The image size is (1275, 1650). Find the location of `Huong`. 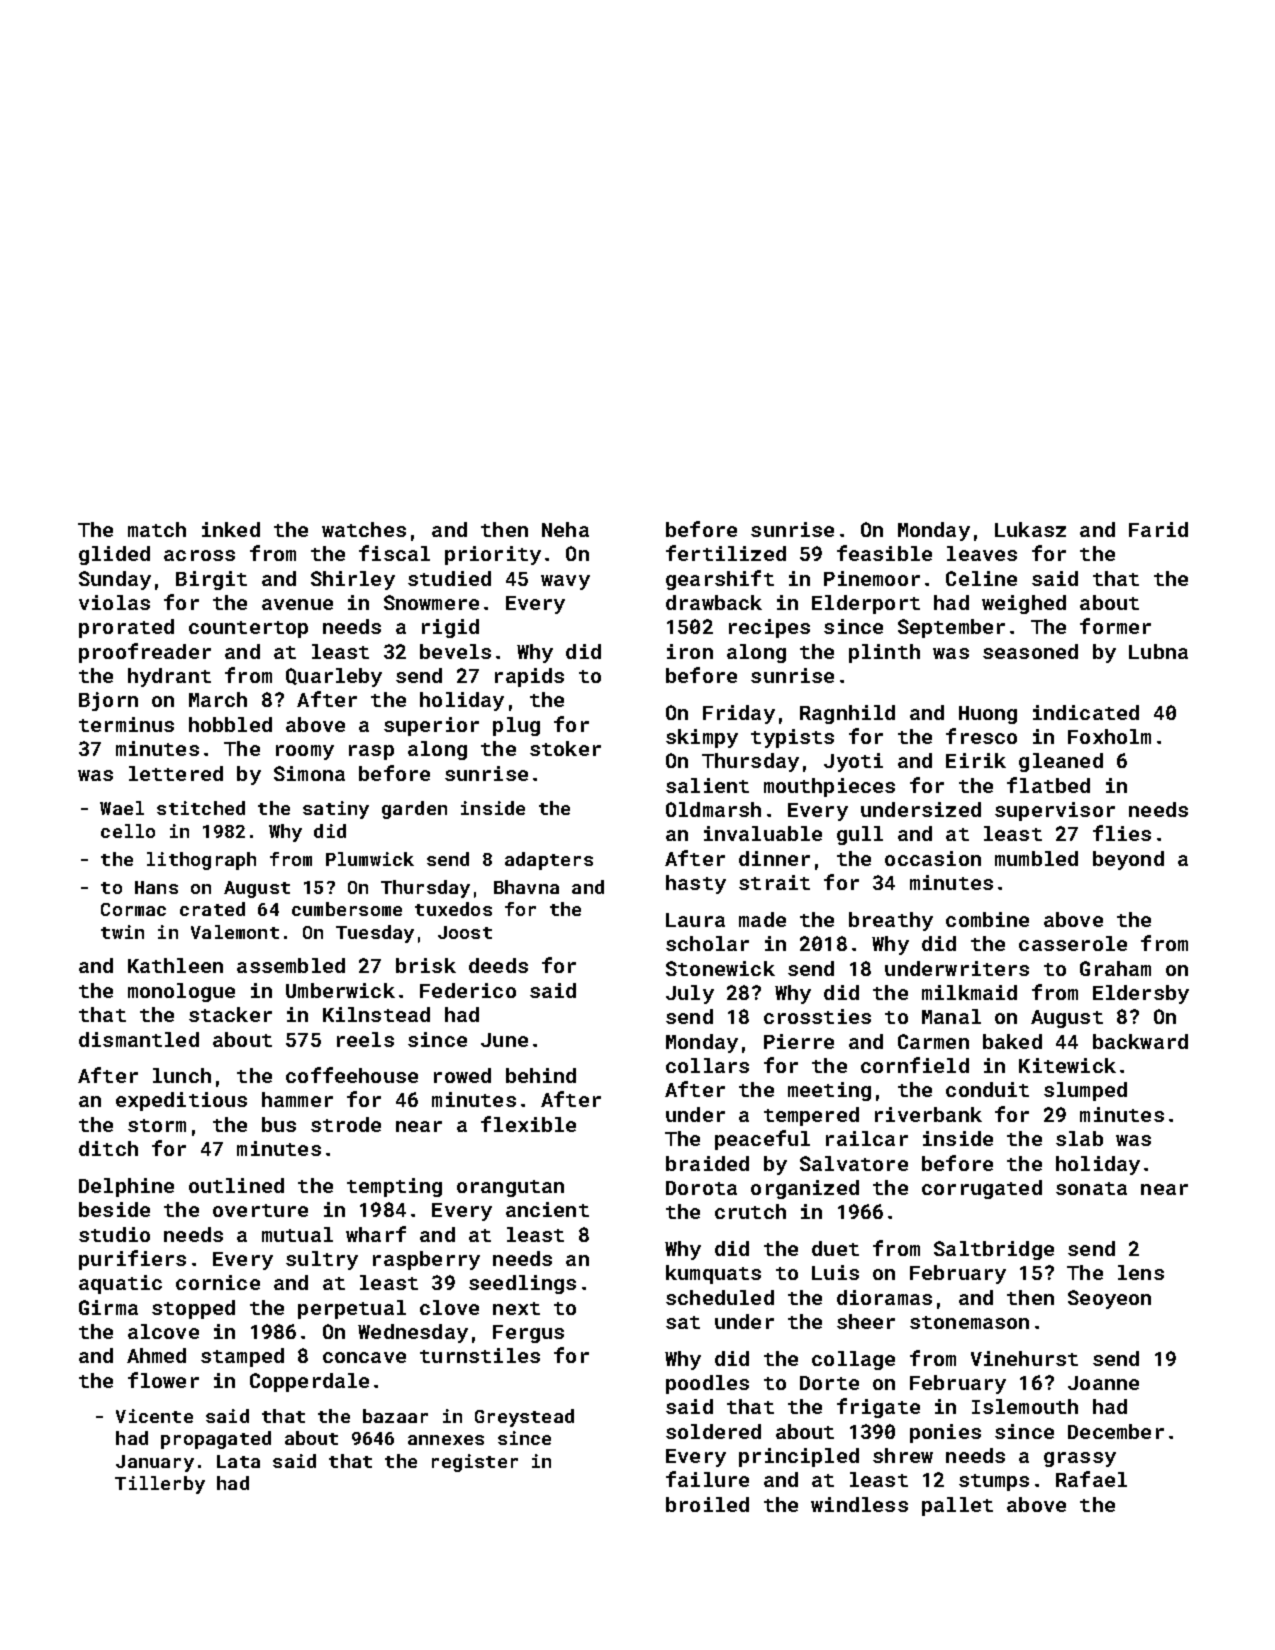

Huong is located at coordinates (988, 715).
